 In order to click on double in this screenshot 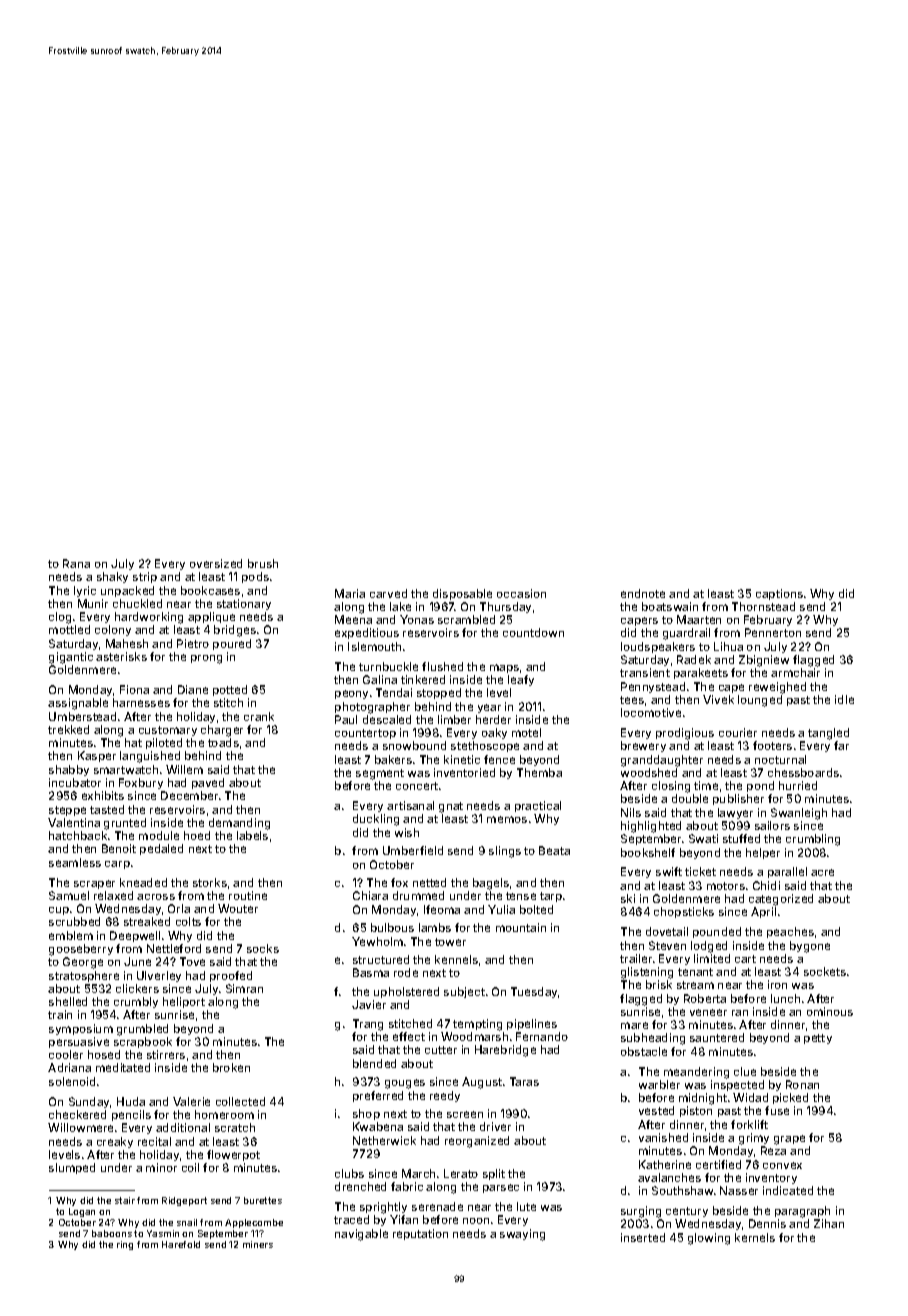, I will do `click(690, 798)`.
